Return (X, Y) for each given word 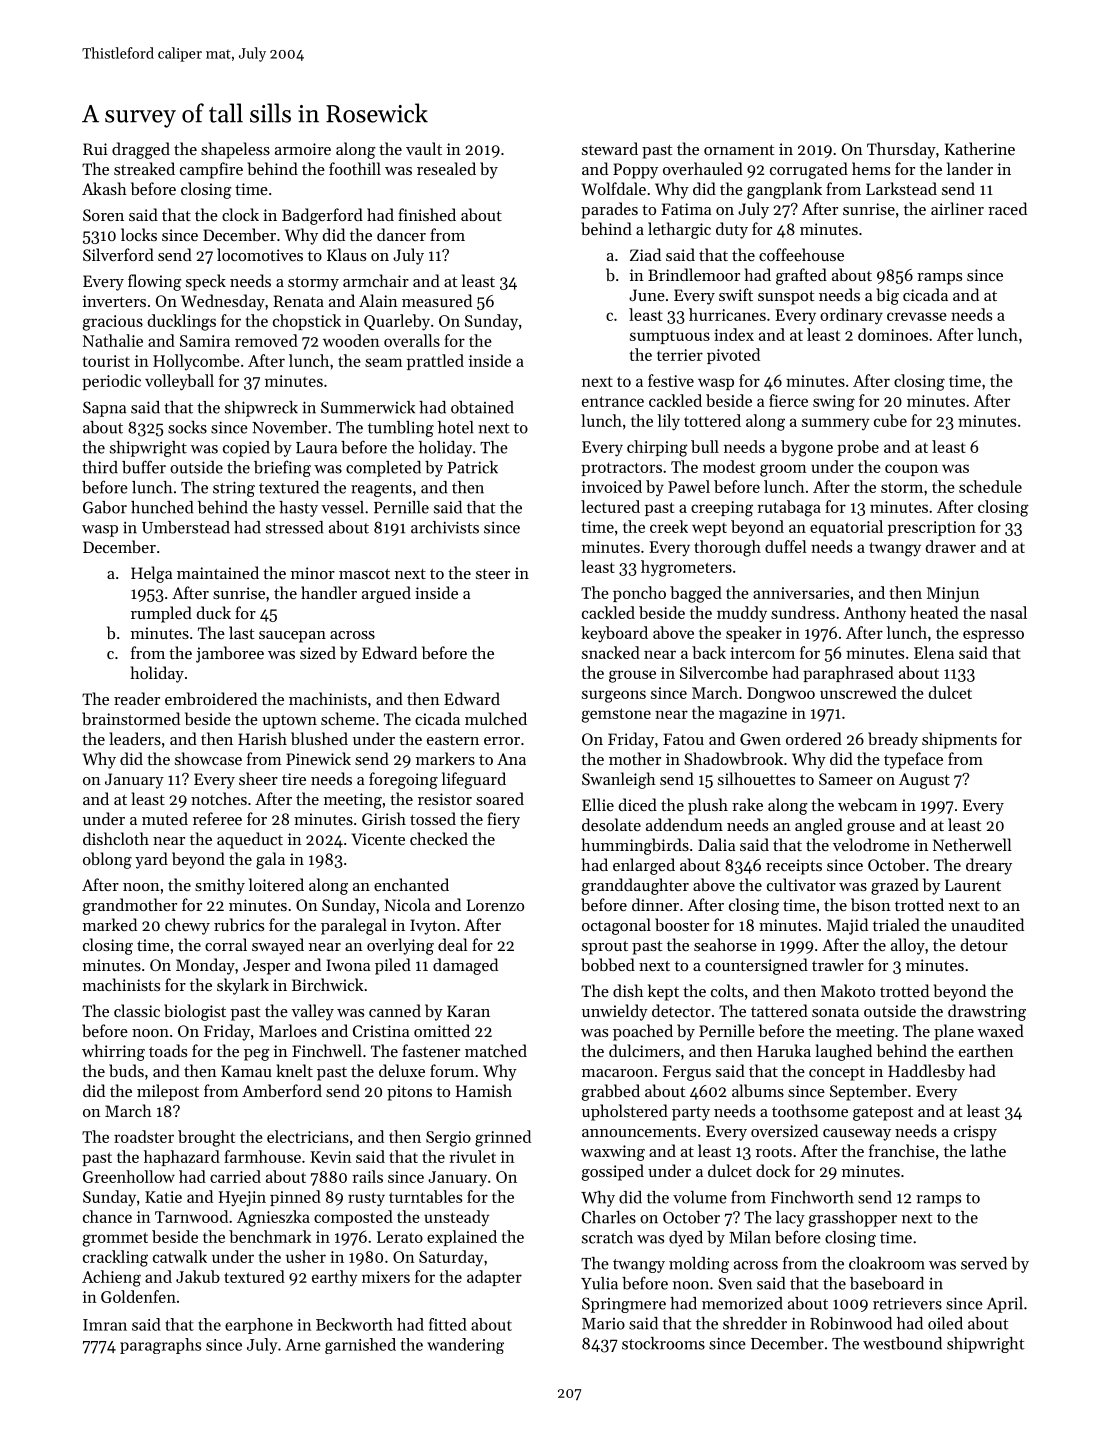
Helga (152, 574)
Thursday (901, 150)
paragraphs (160, 1346)
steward (610, 148)
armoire (303, 149)
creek (669, 526)
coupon (911, 470)
